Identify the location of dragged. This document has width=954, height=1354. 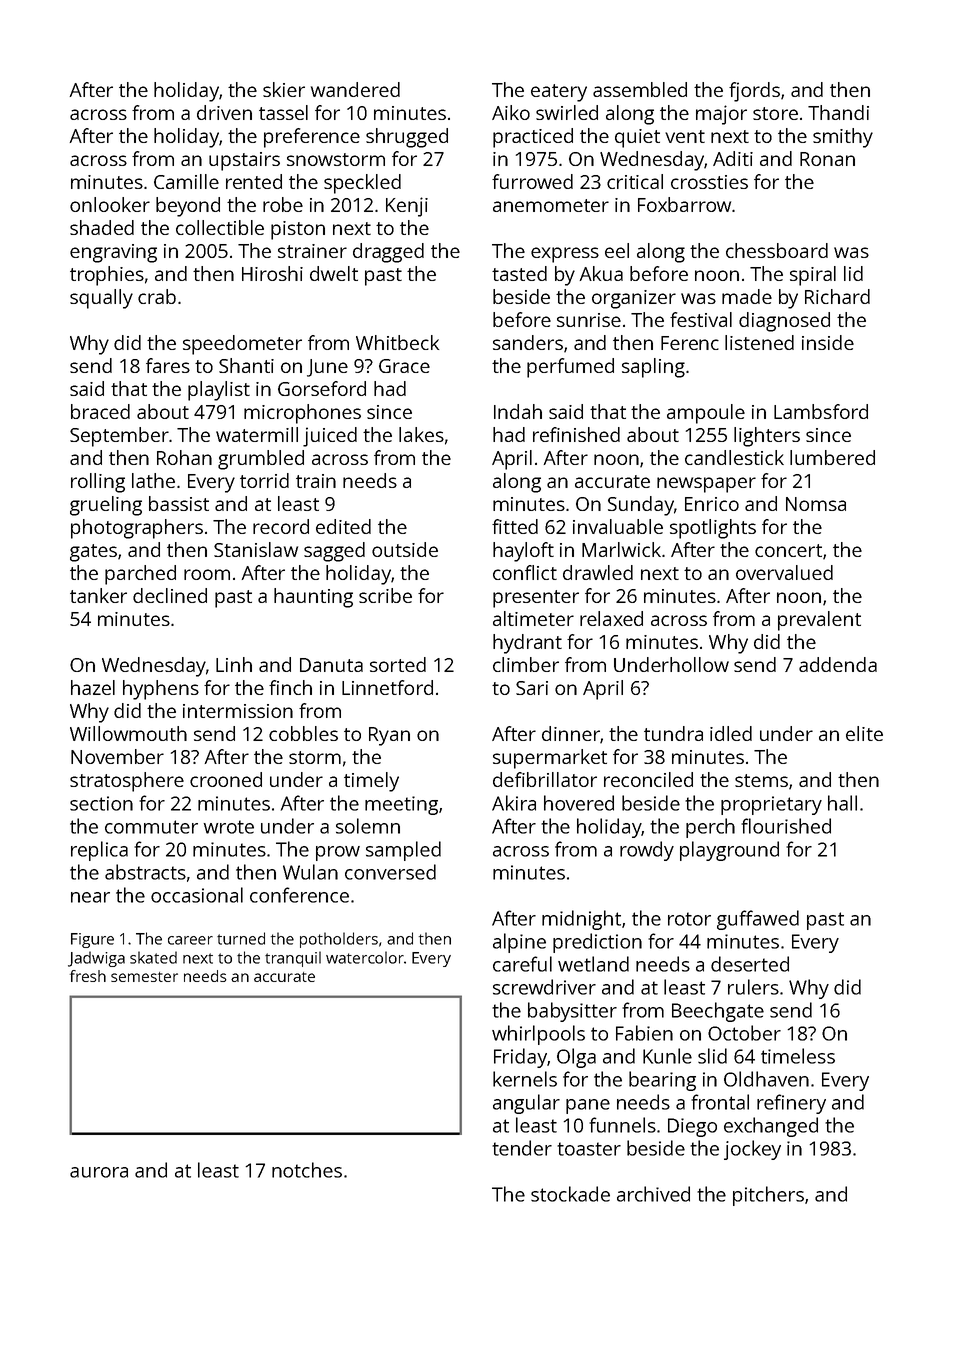
(388, 253).
